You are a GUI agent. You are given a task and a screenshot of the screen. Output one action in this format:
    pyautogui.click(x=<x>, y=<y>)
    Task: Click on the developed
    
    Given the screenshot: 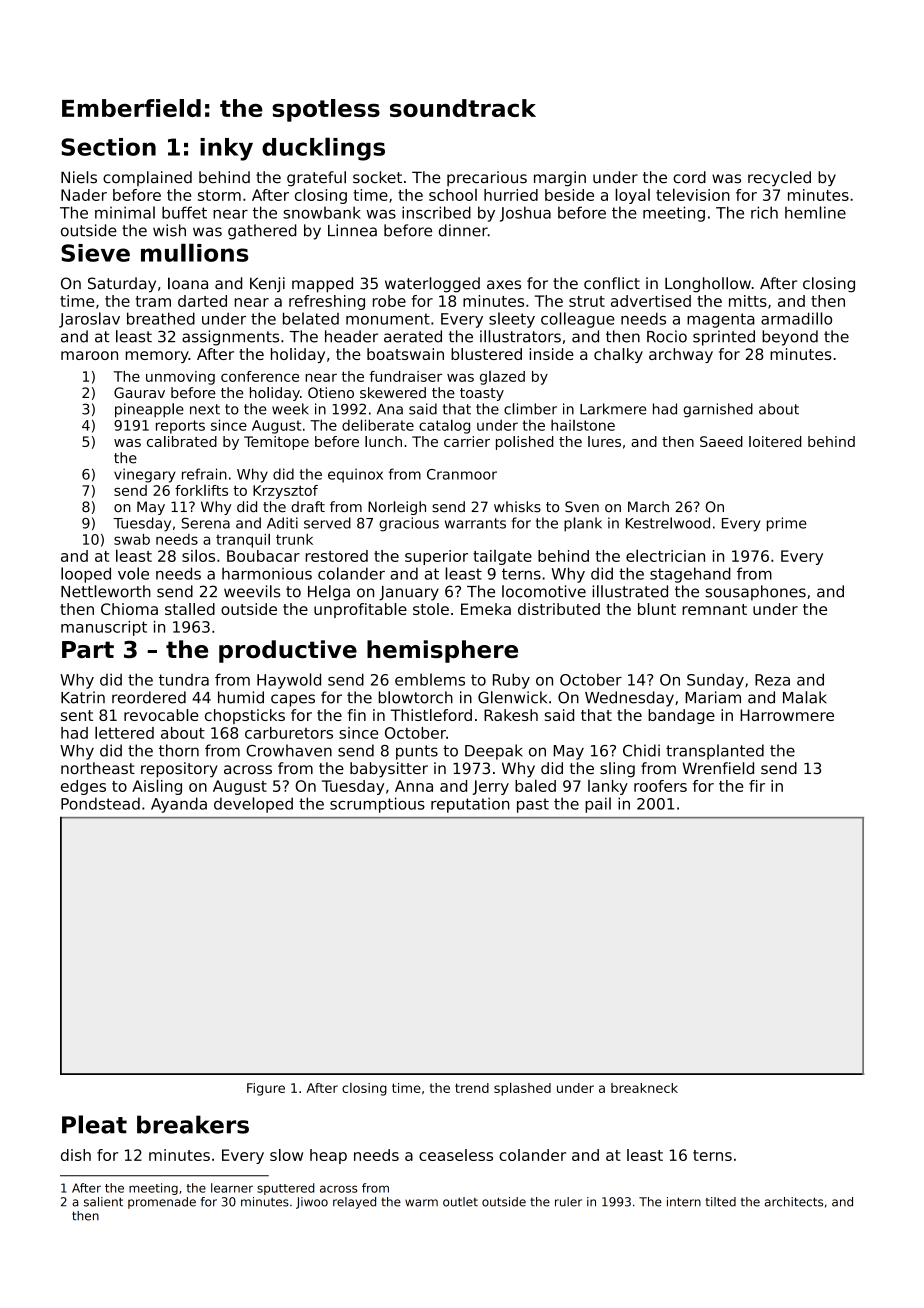 What is the action you would take?
    pyautogui.click(x=253, y=805)
